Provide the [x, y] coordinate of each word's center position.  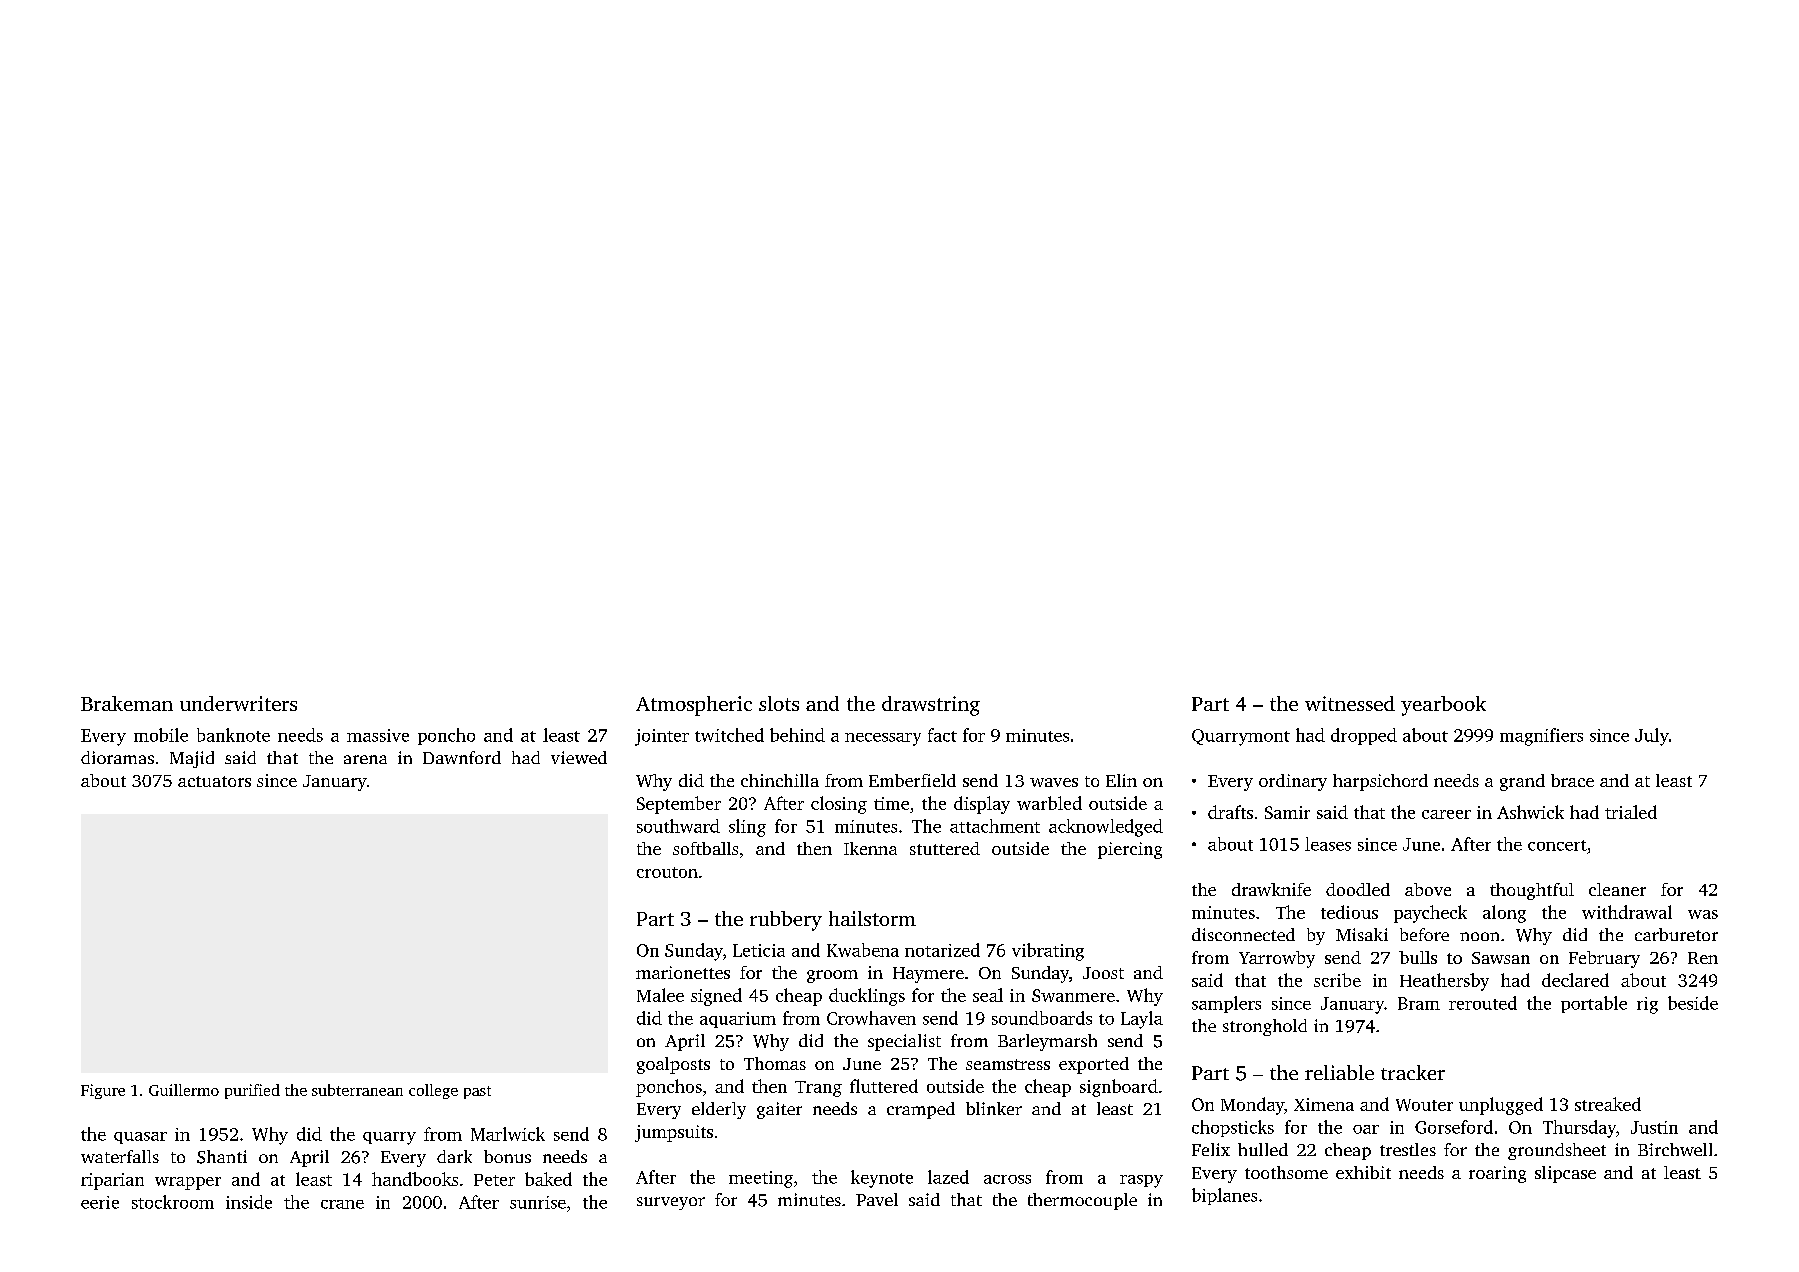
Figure [103, 1091]
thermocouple [1082, 1201]
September [679, 805]
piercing [1130, 850]
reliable [1339, 1072]
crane [342, 1204]
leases [1328, 844]
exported [1094, 1065]
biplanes [1224, 1196]
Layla [1142, 1020]
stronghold [1265, 1027]
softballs [705, 848]
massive [378, 735]
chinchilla [780, 780]
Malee [660, 995]
